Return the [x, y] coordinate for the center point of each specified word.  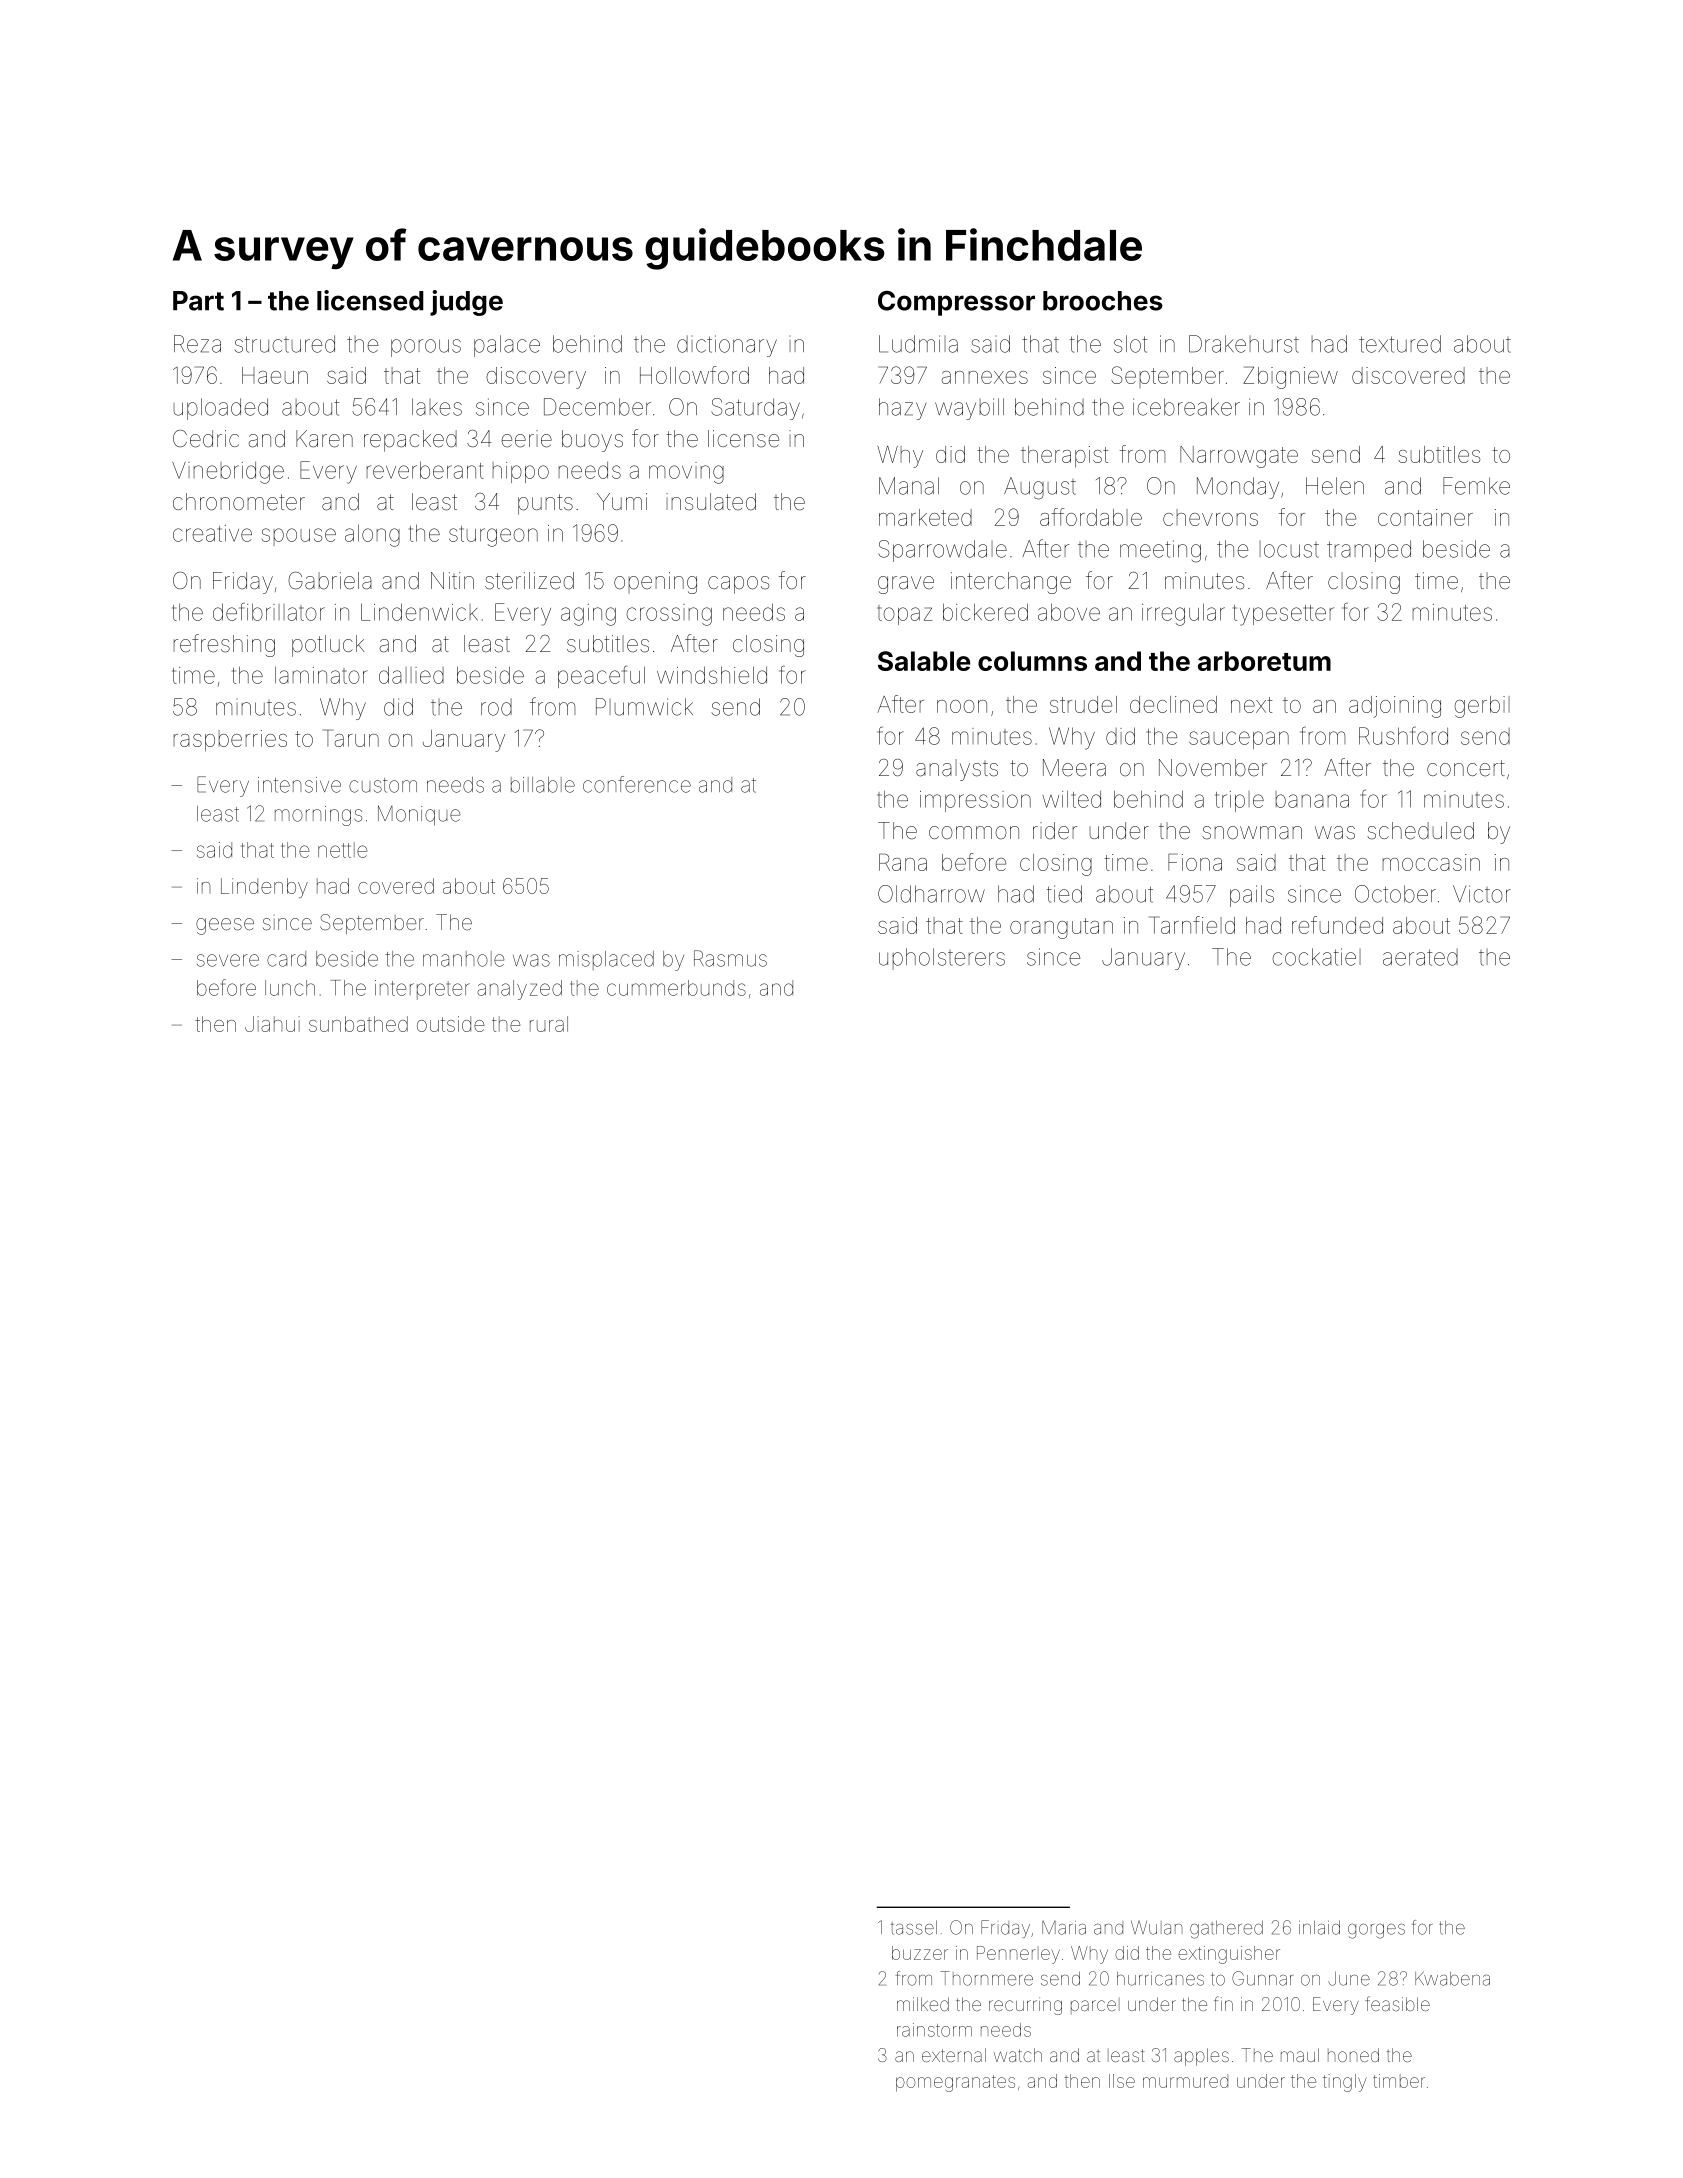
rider [1055, 831]
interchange [1011, 583]
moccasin [1431, 862]
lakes [437, 407]
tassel [914, 1928]
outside [450, 1024]
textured [1400, 344]
